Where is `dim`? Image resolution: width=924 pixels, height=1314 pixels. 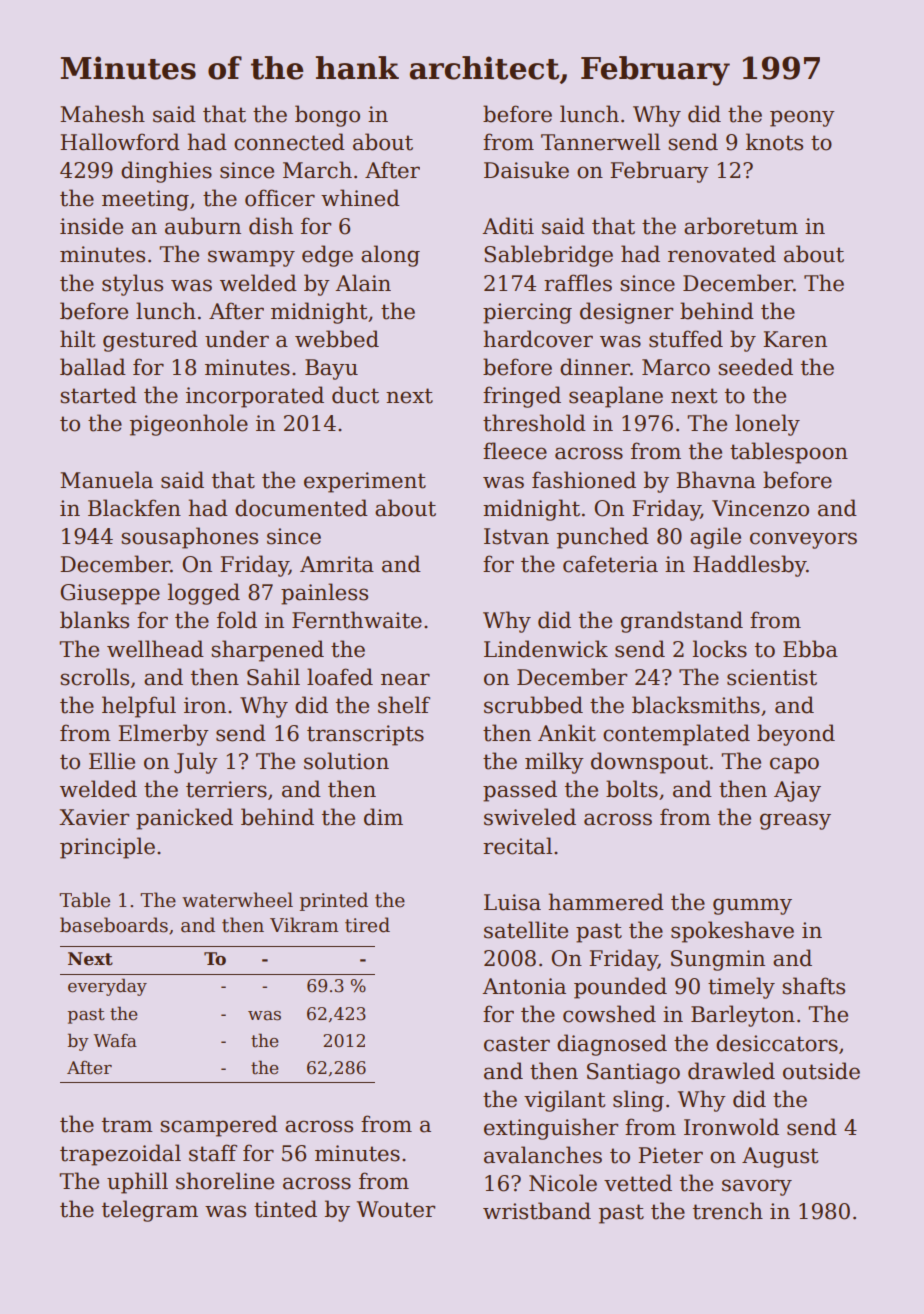
dim is located at coordinates (383, 817).
